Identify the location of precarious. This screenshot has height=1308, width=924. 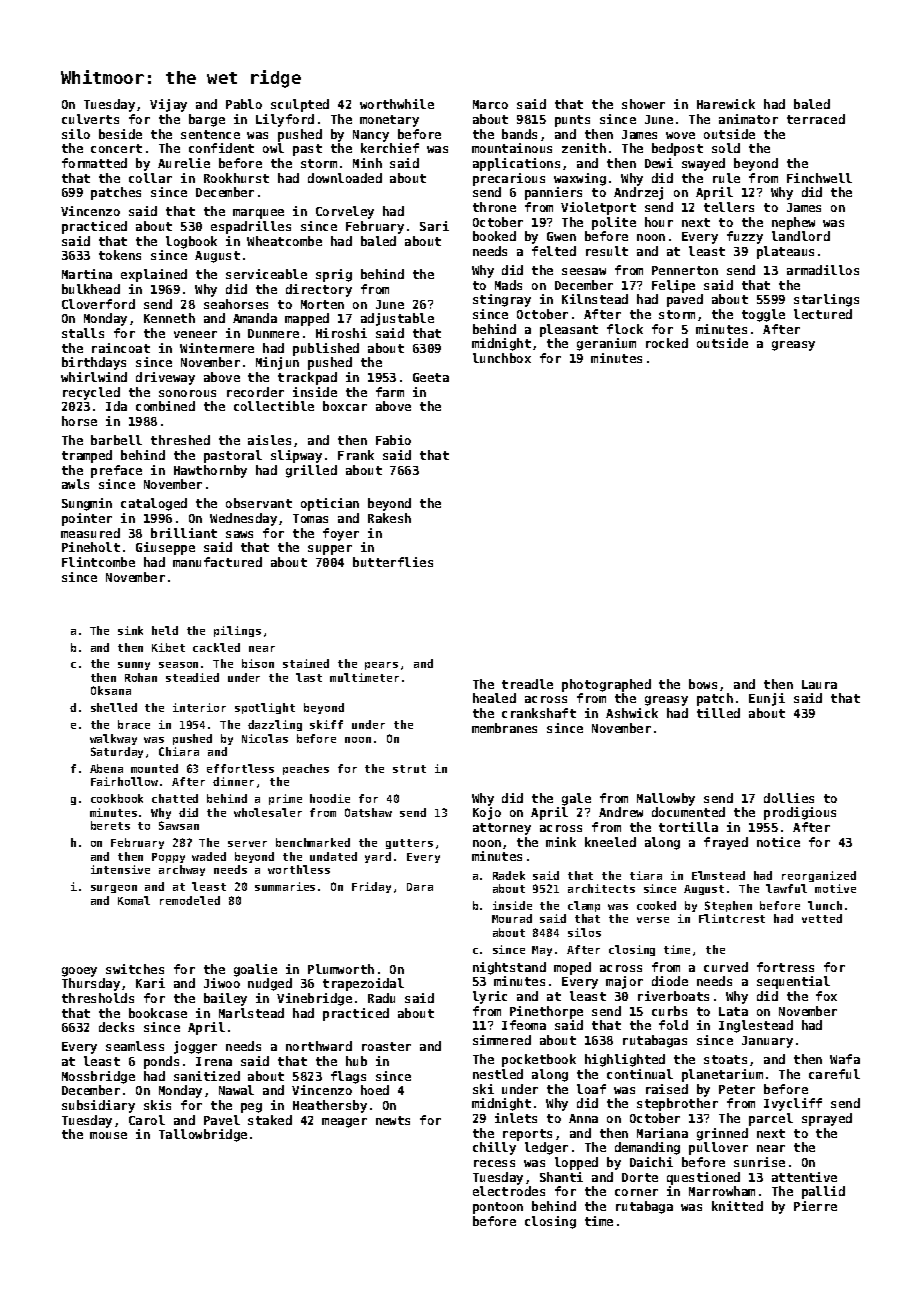
(509, 179).
